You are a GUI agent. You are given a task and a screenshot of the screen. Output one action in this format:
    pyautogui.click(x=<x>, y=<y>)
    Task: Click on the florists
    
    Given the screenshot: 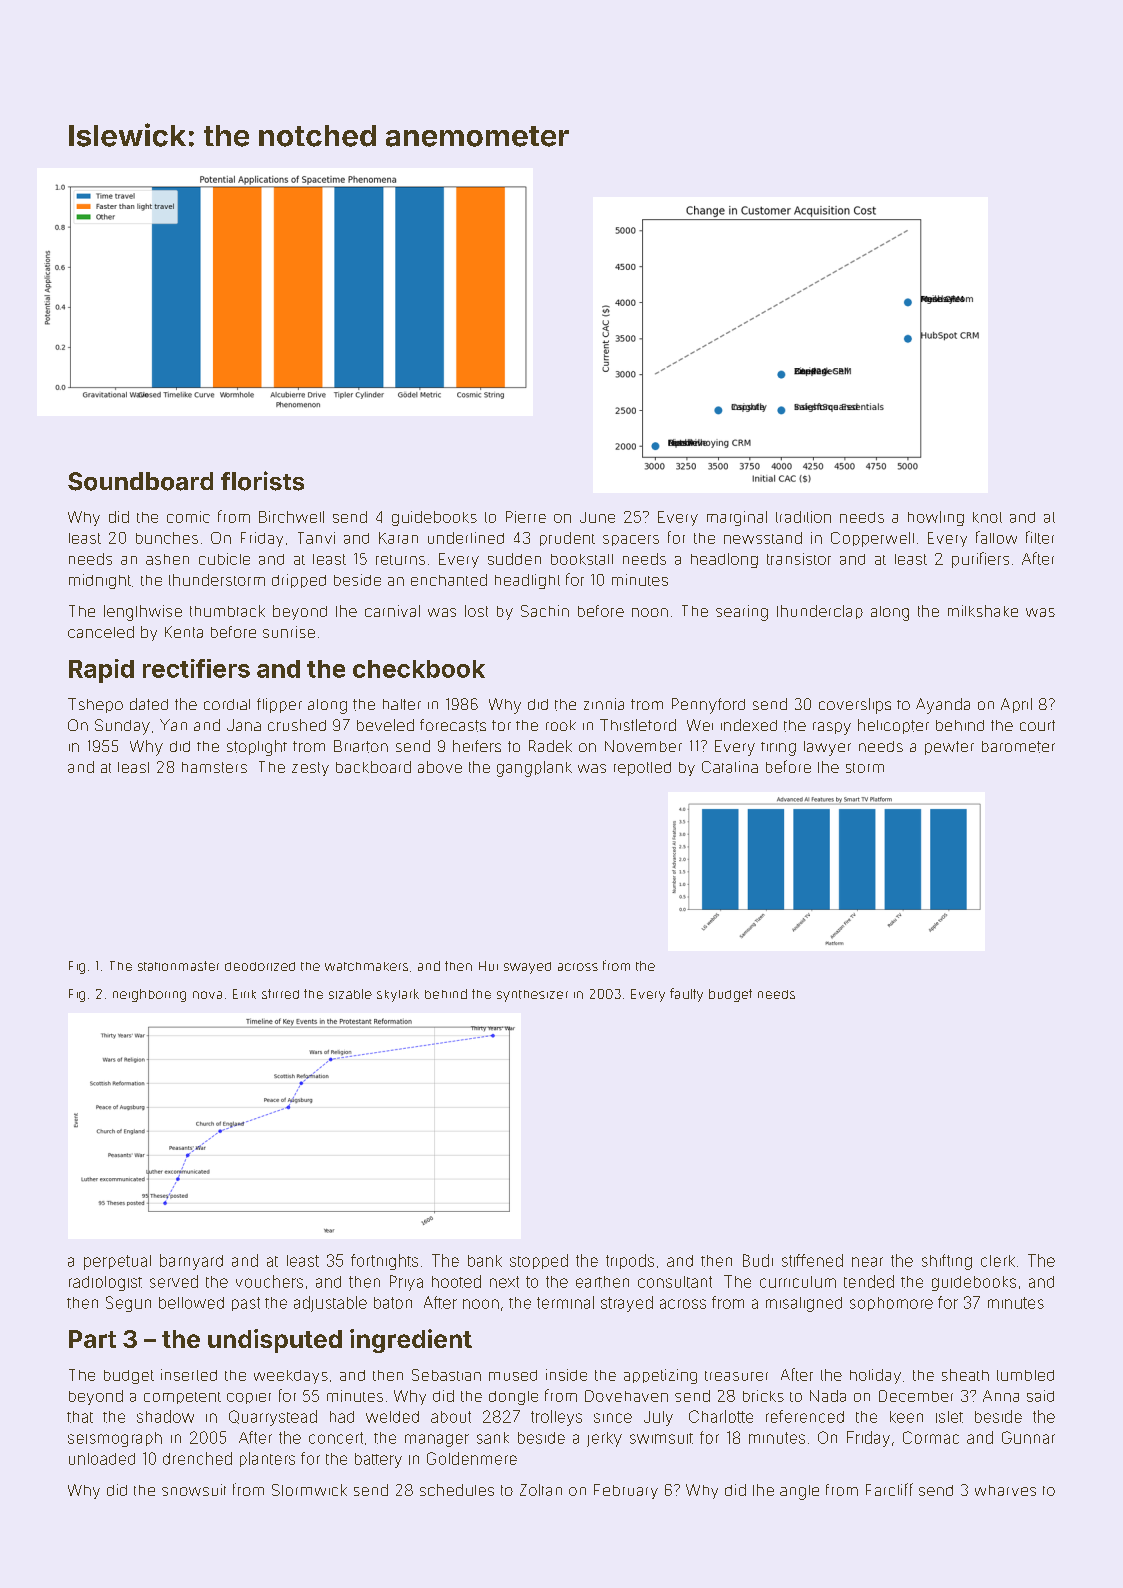 What is the action you would take?
    pyautogui.click(x=262, y=481)
